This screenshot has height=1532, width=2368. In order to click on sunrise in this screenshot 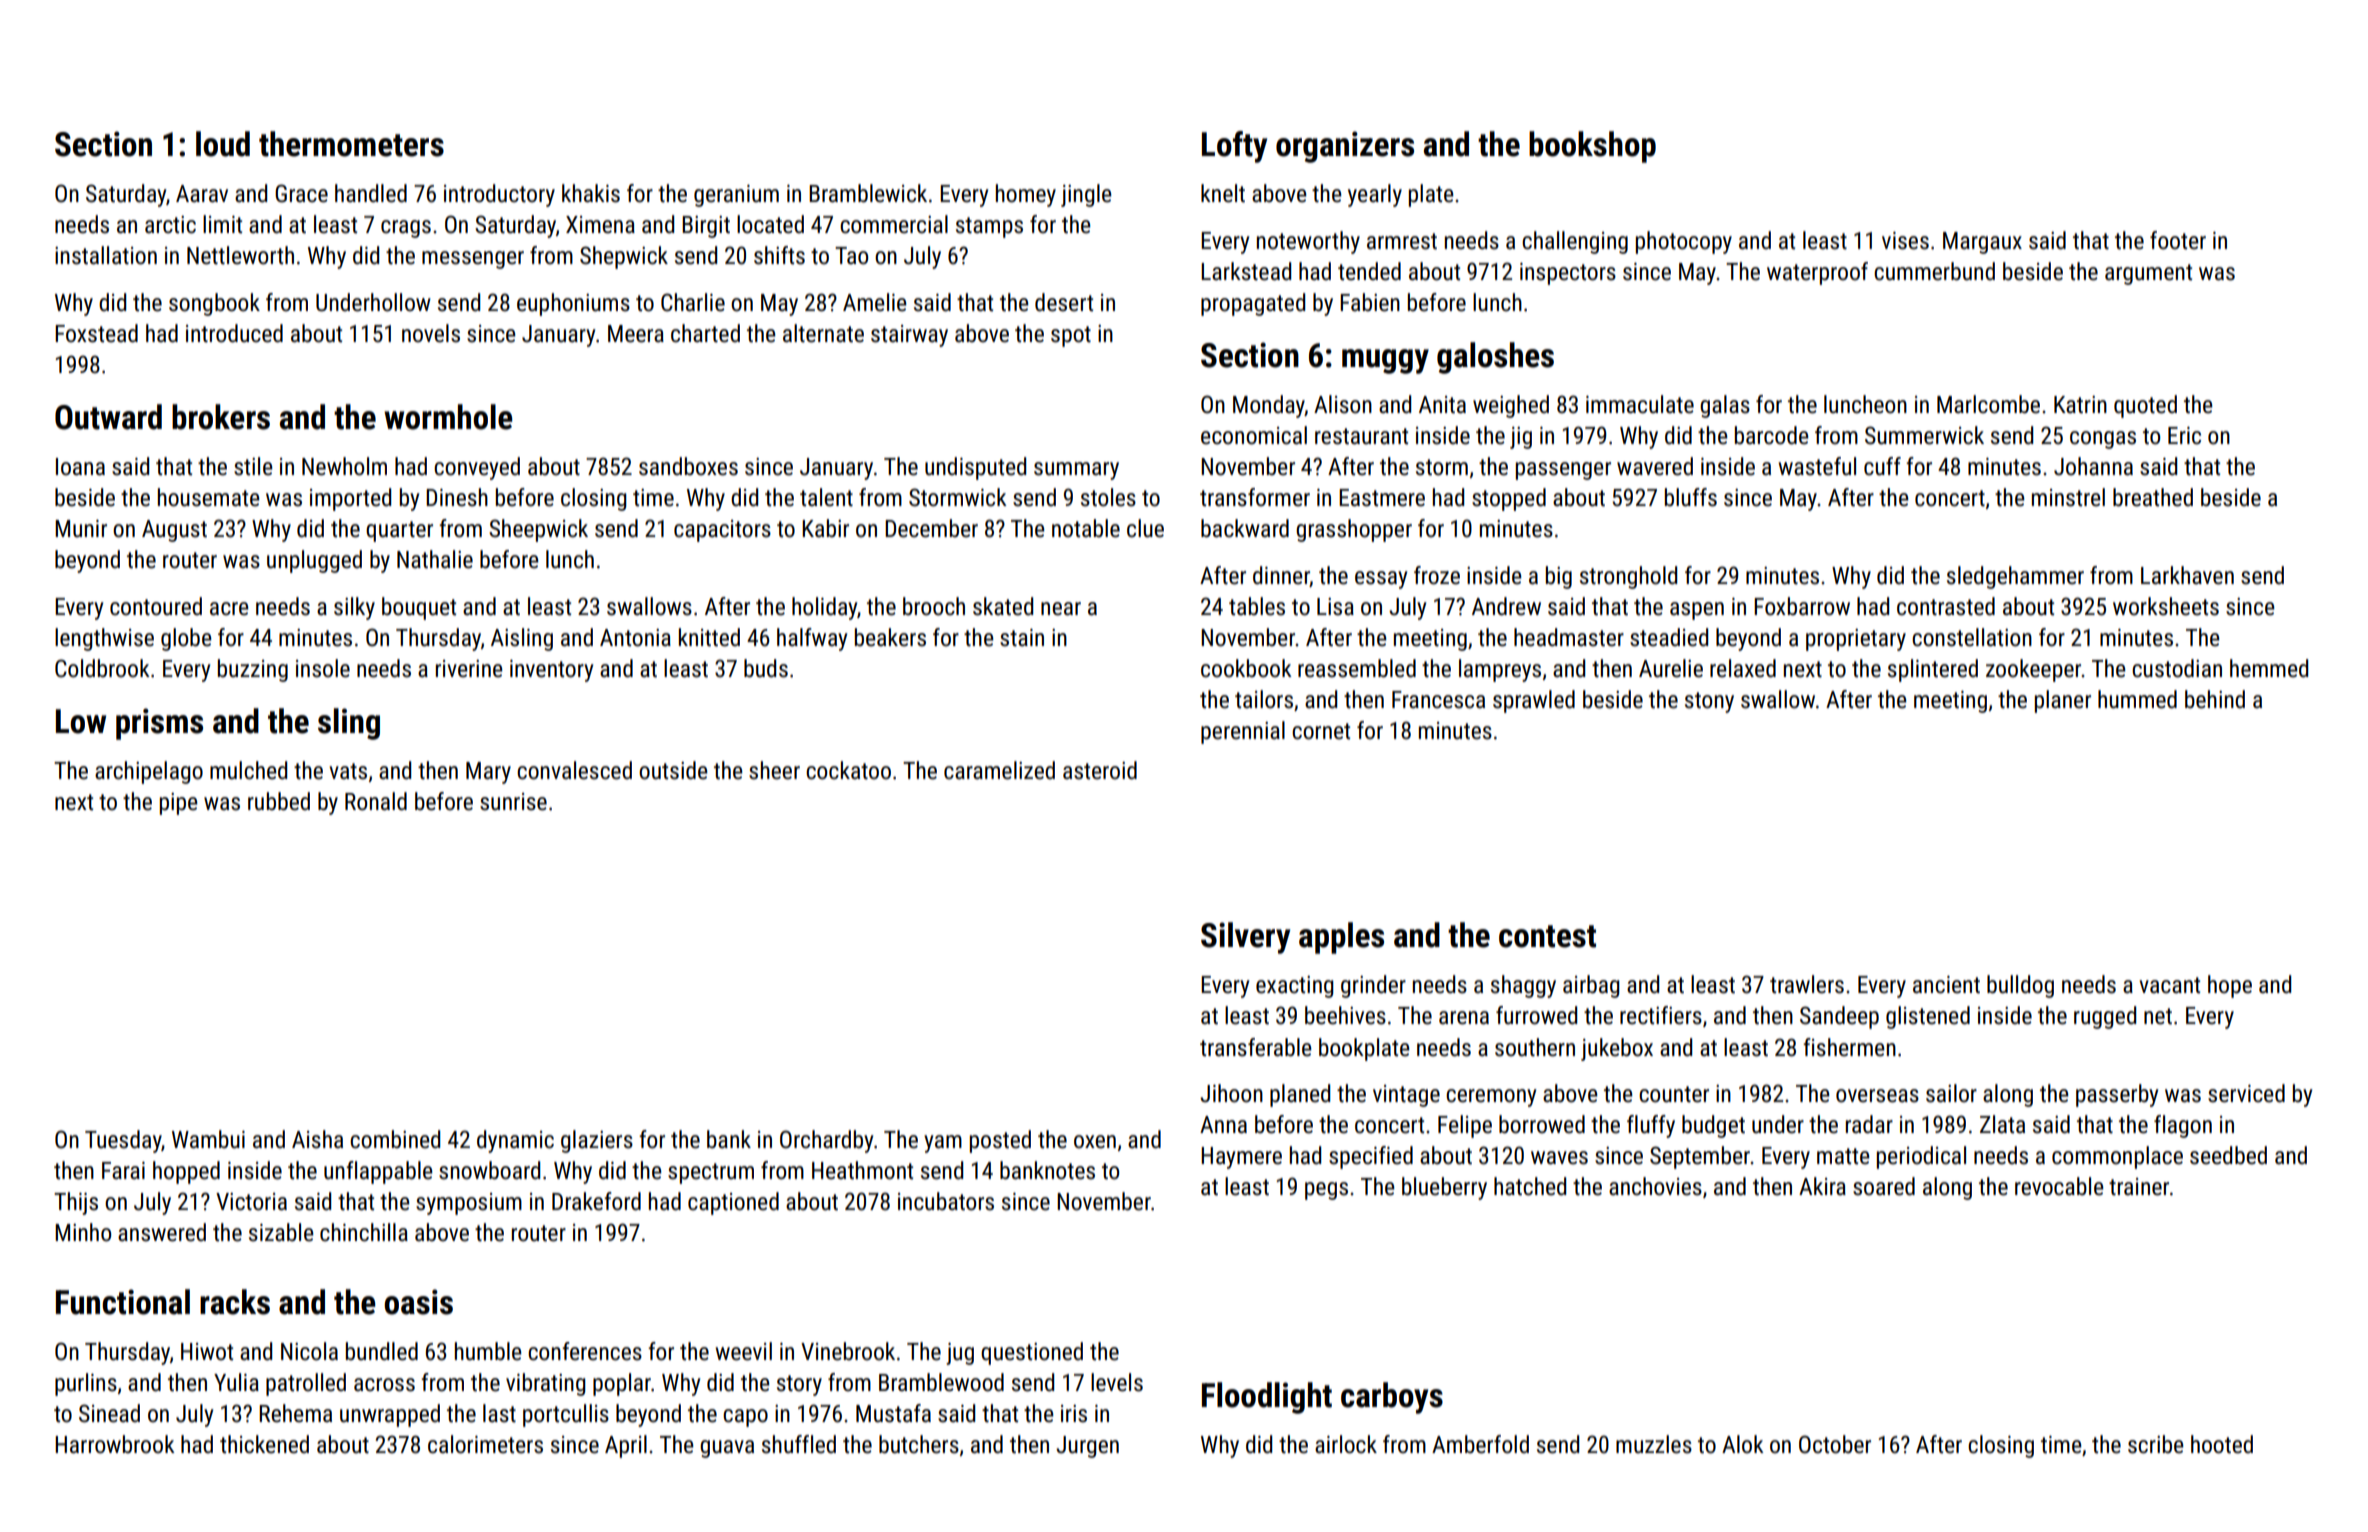, I will do `click(513, 802)`.
